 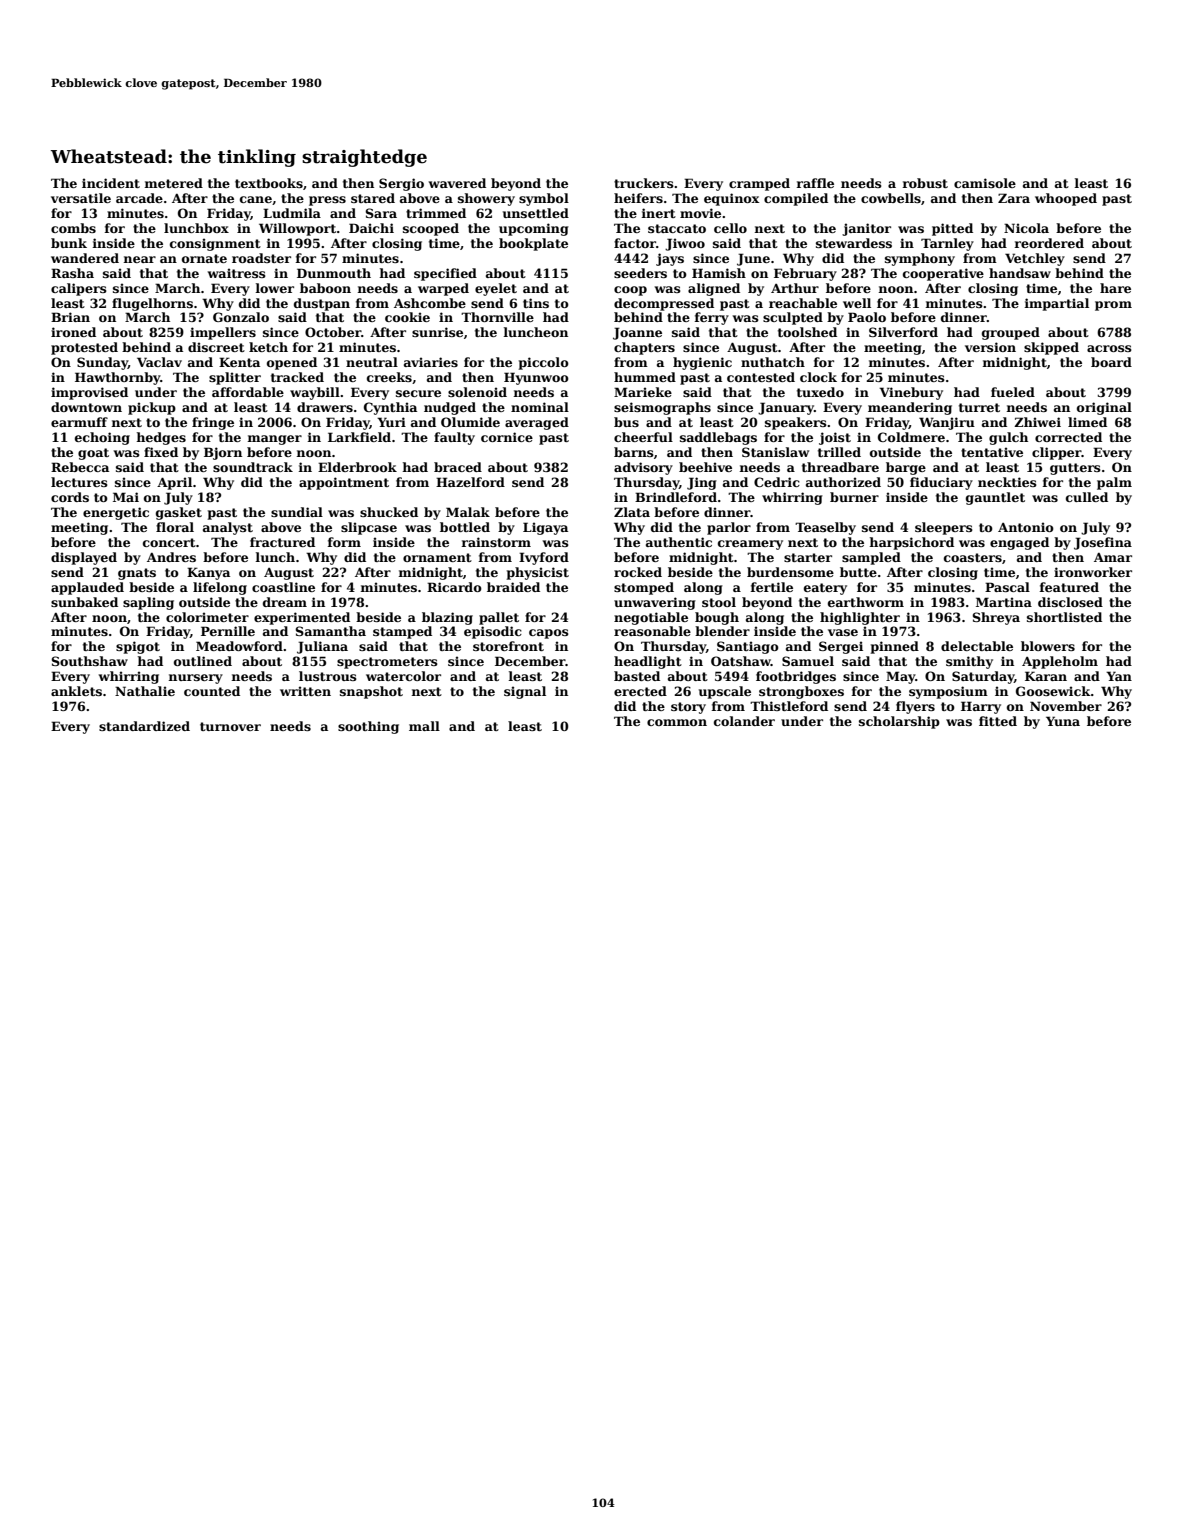 What do you see at coordinates (424, 726) in the screenshot?
I see `mall` at bounding box center [424, 726].
